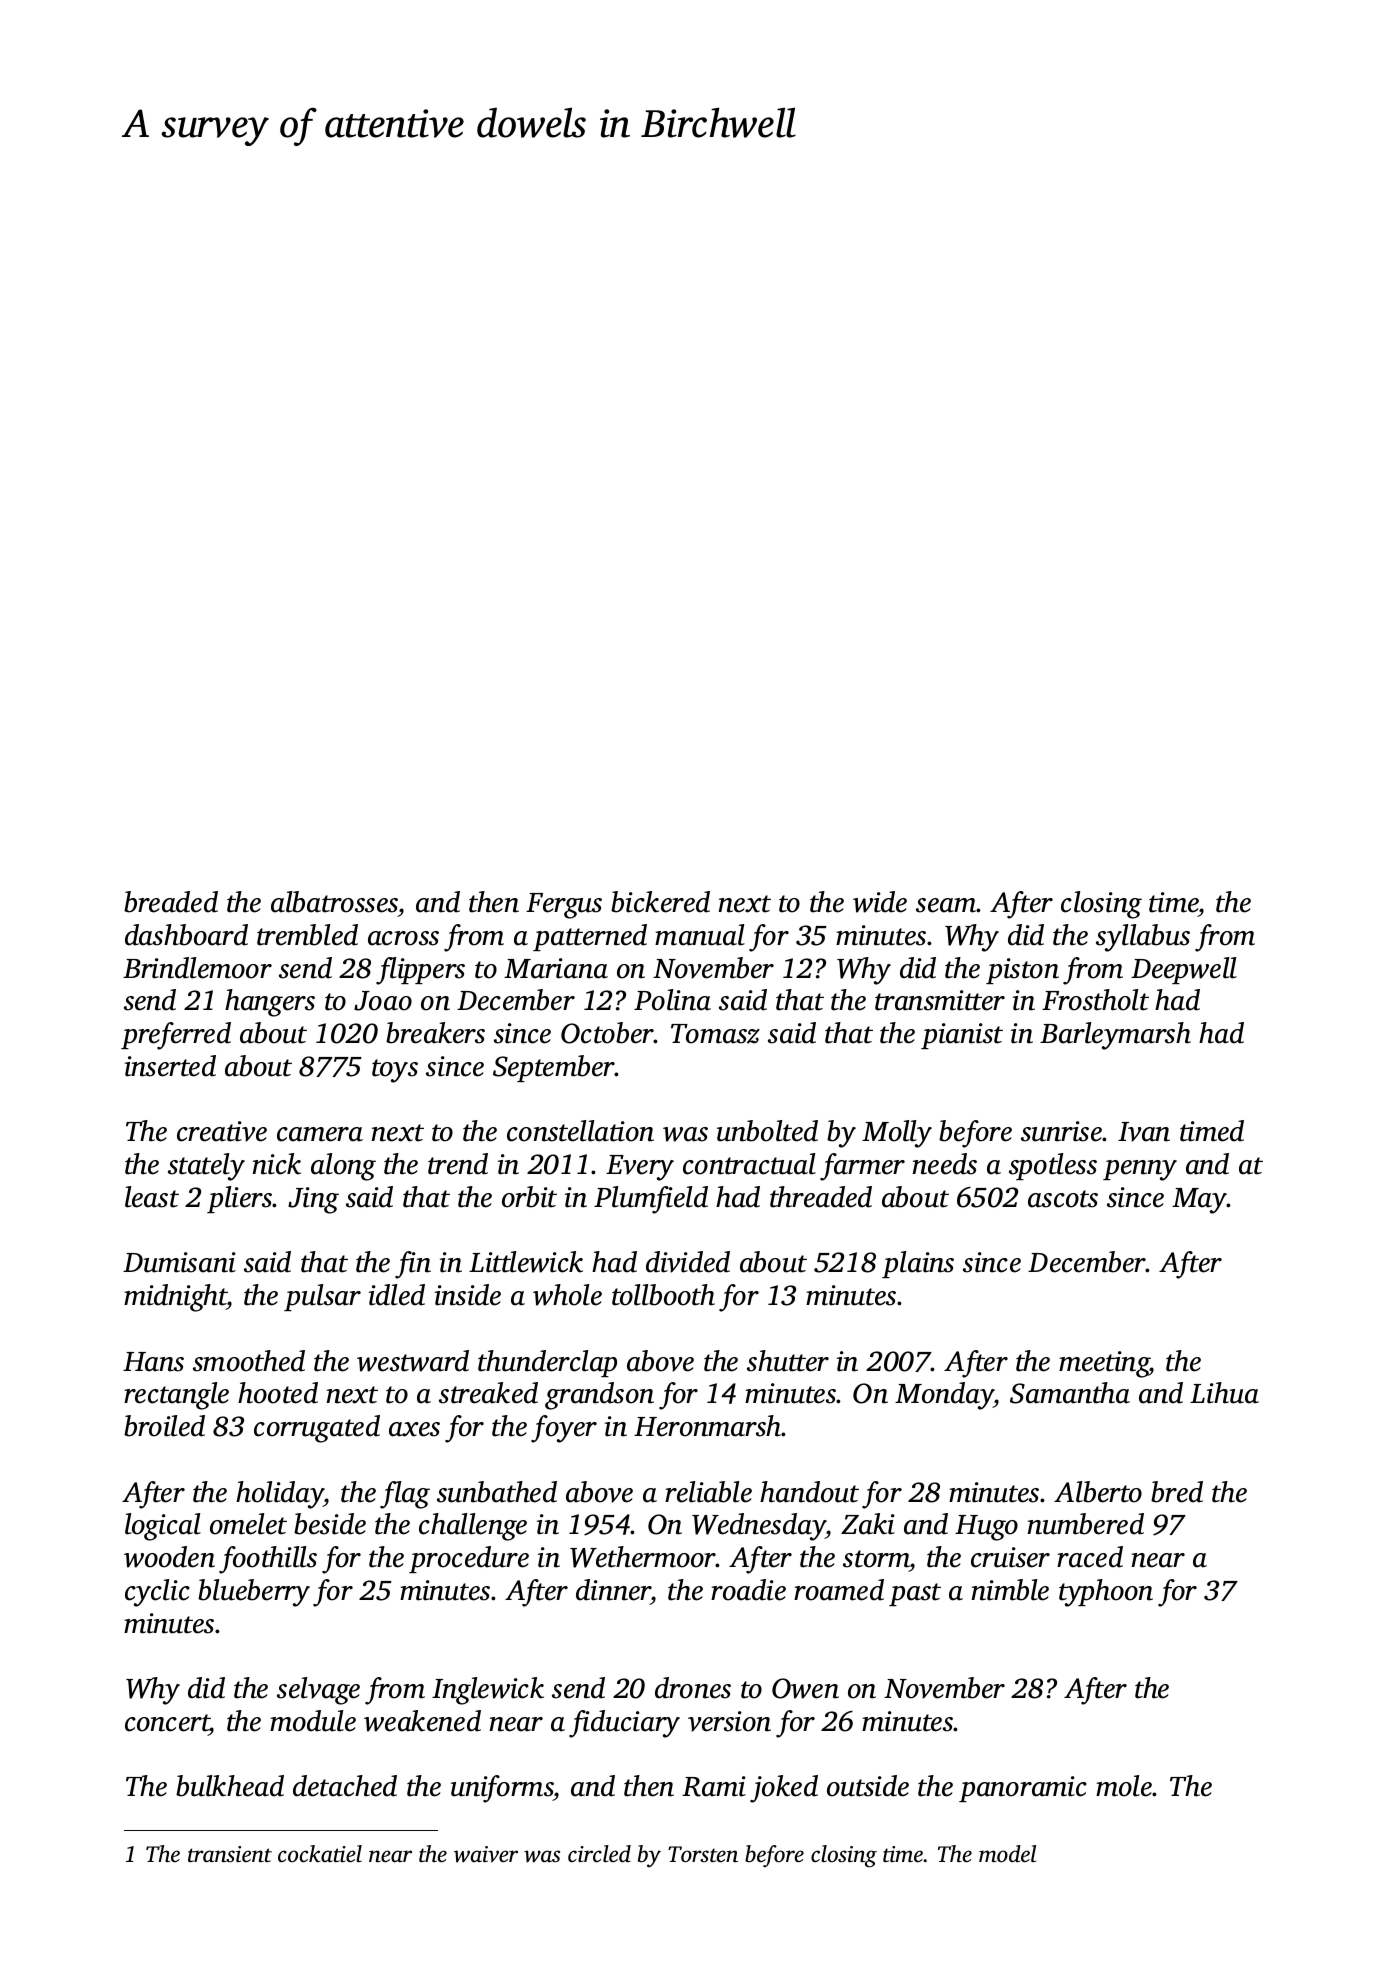 The height and width of the image is (1969, 1386). What do you see at coordinates (488, 1691) in the image?
I see `Inglewick` at bounding box center [488, 1691].
